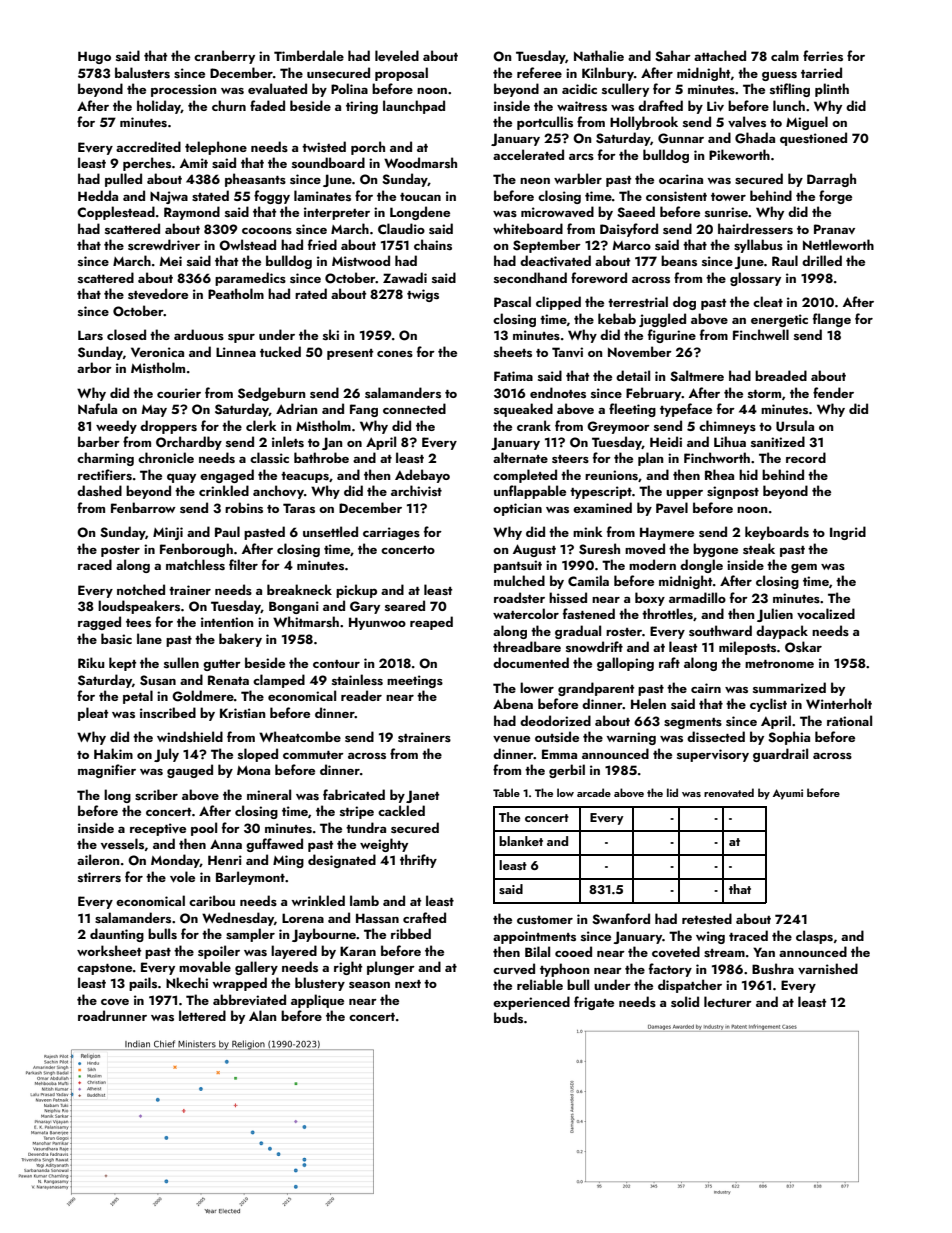  I want to click on arcade, so click(594, 792).
